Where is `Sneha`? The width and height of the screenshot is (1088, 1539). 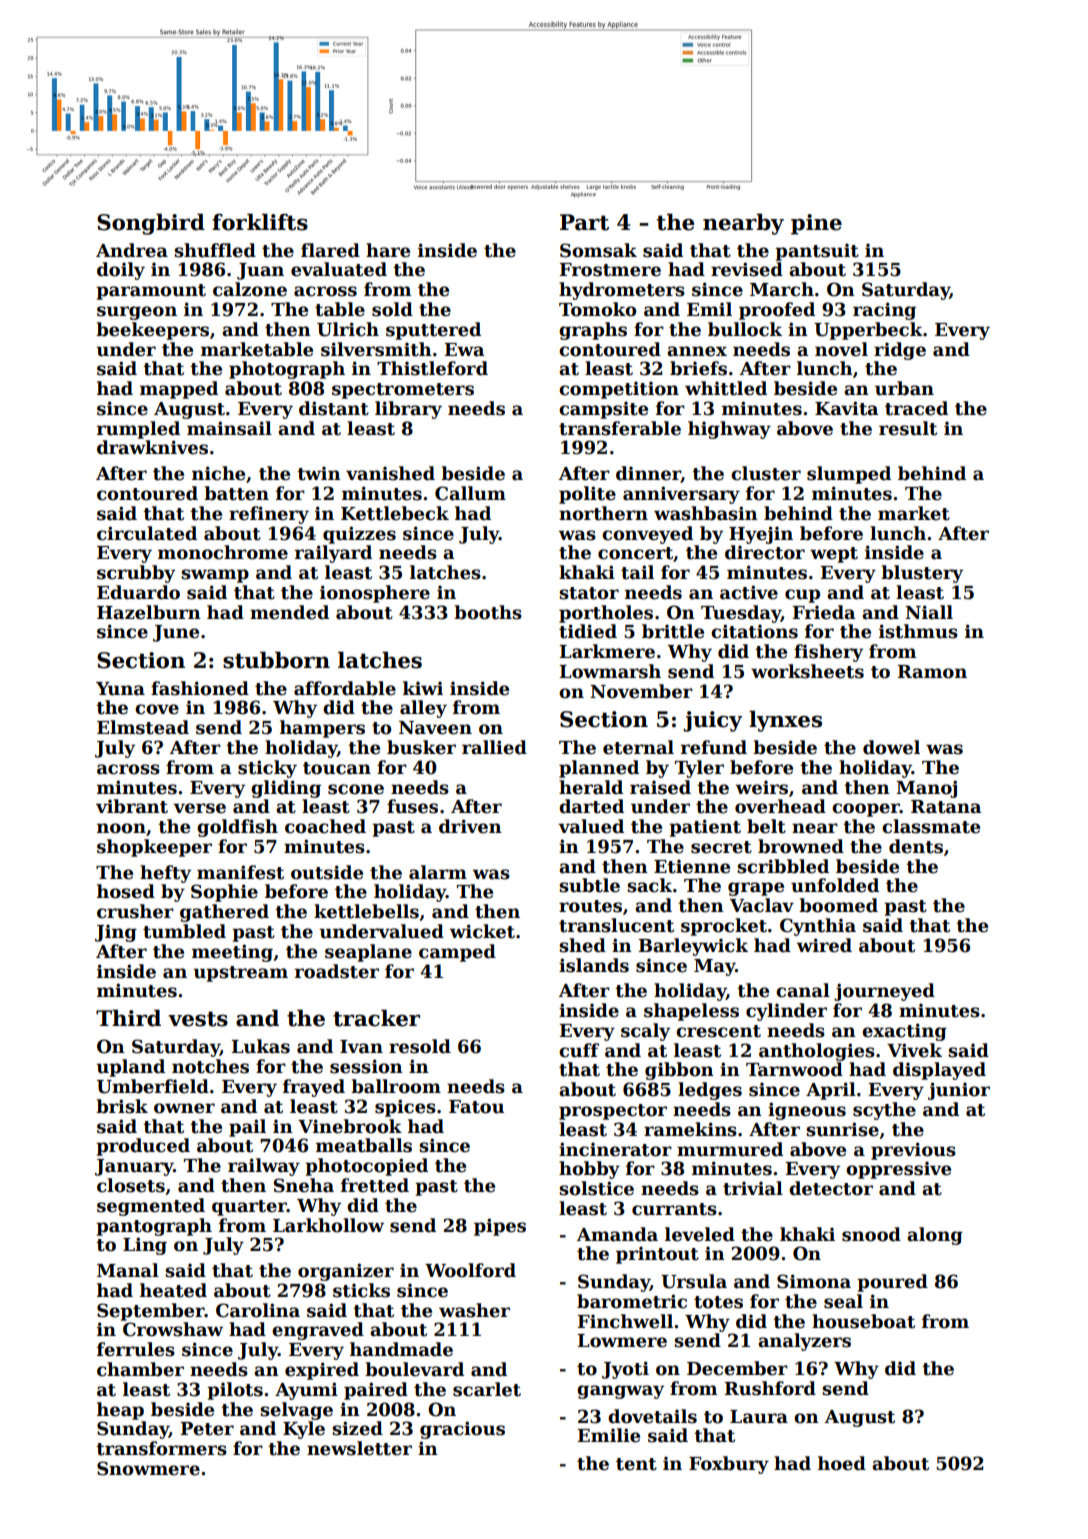
Sneha is located at coordinates (304, 1185).
